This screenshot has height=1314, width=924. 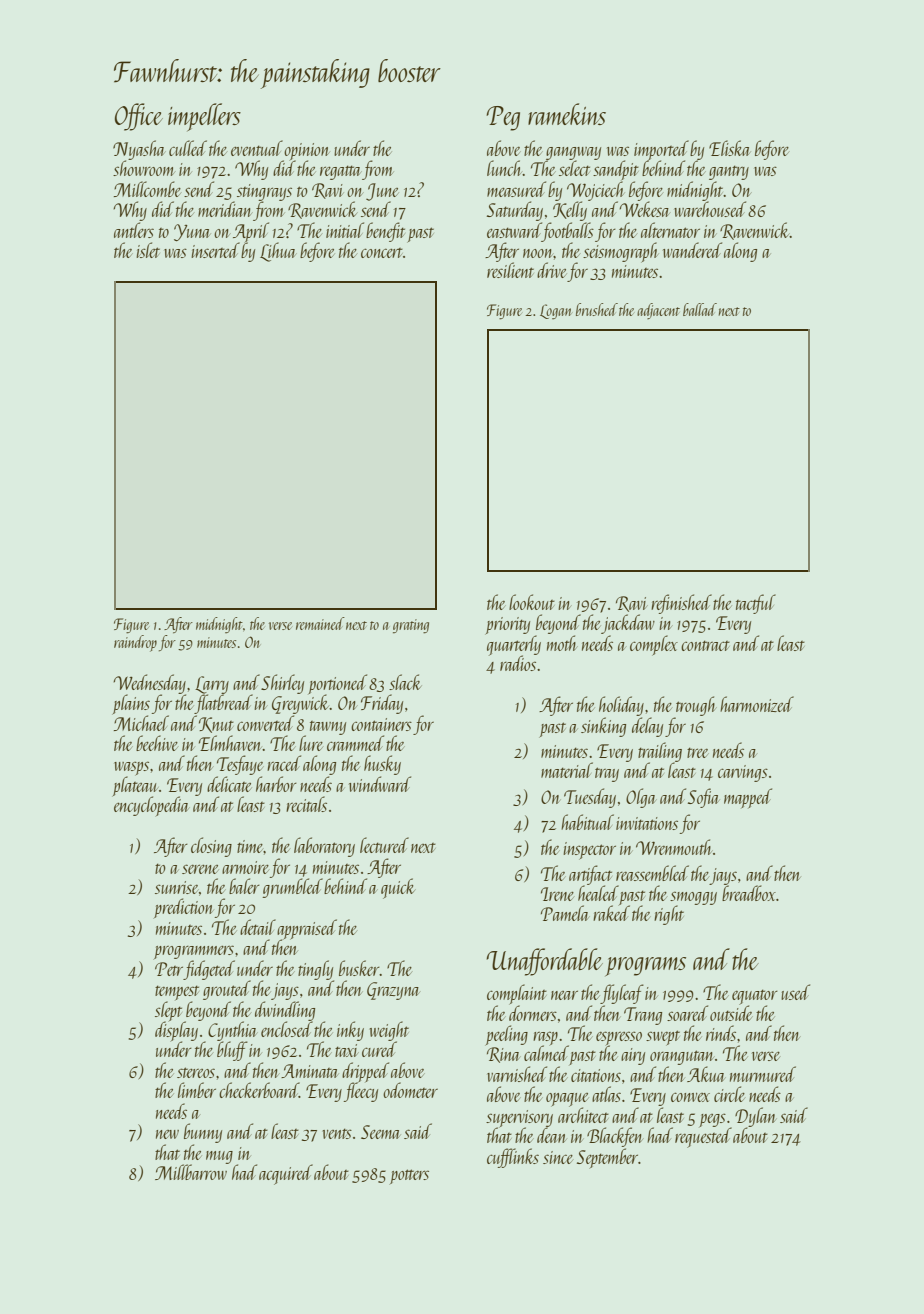 What do you see at coordinates (204, 117) in the screenshot?
I see `impellers` at bounding box center [204, 117].
